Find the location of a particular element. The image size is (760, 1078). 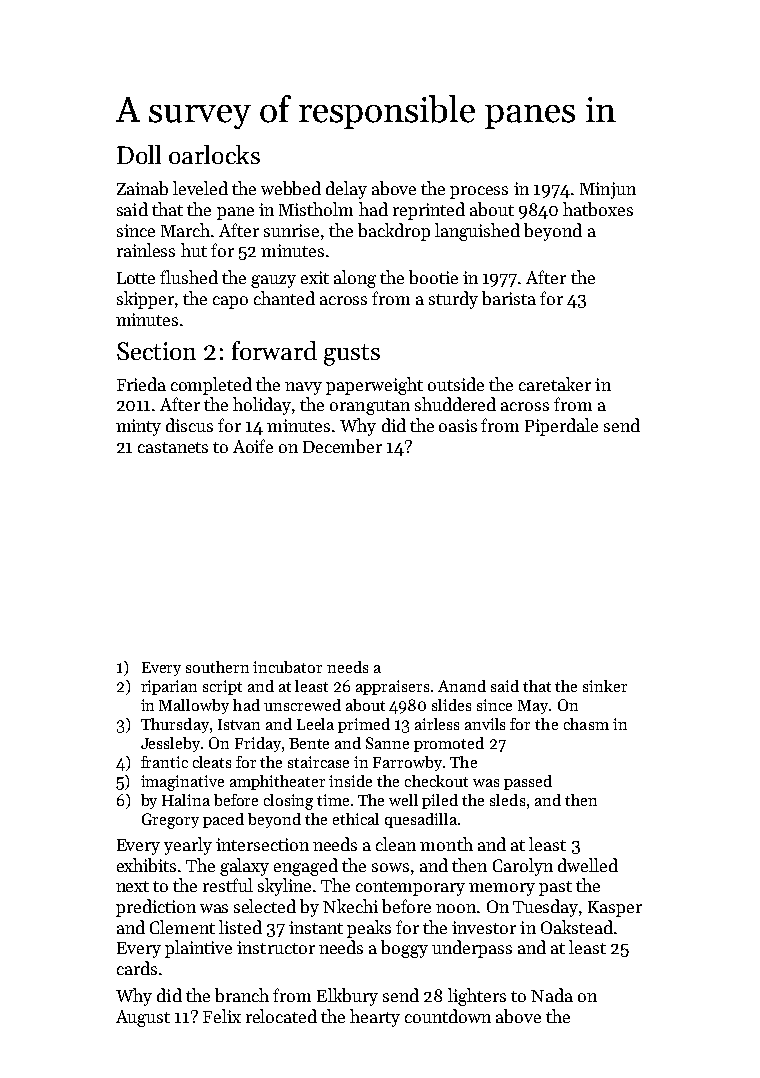

Kasper is located at coordinates (615, 909).
